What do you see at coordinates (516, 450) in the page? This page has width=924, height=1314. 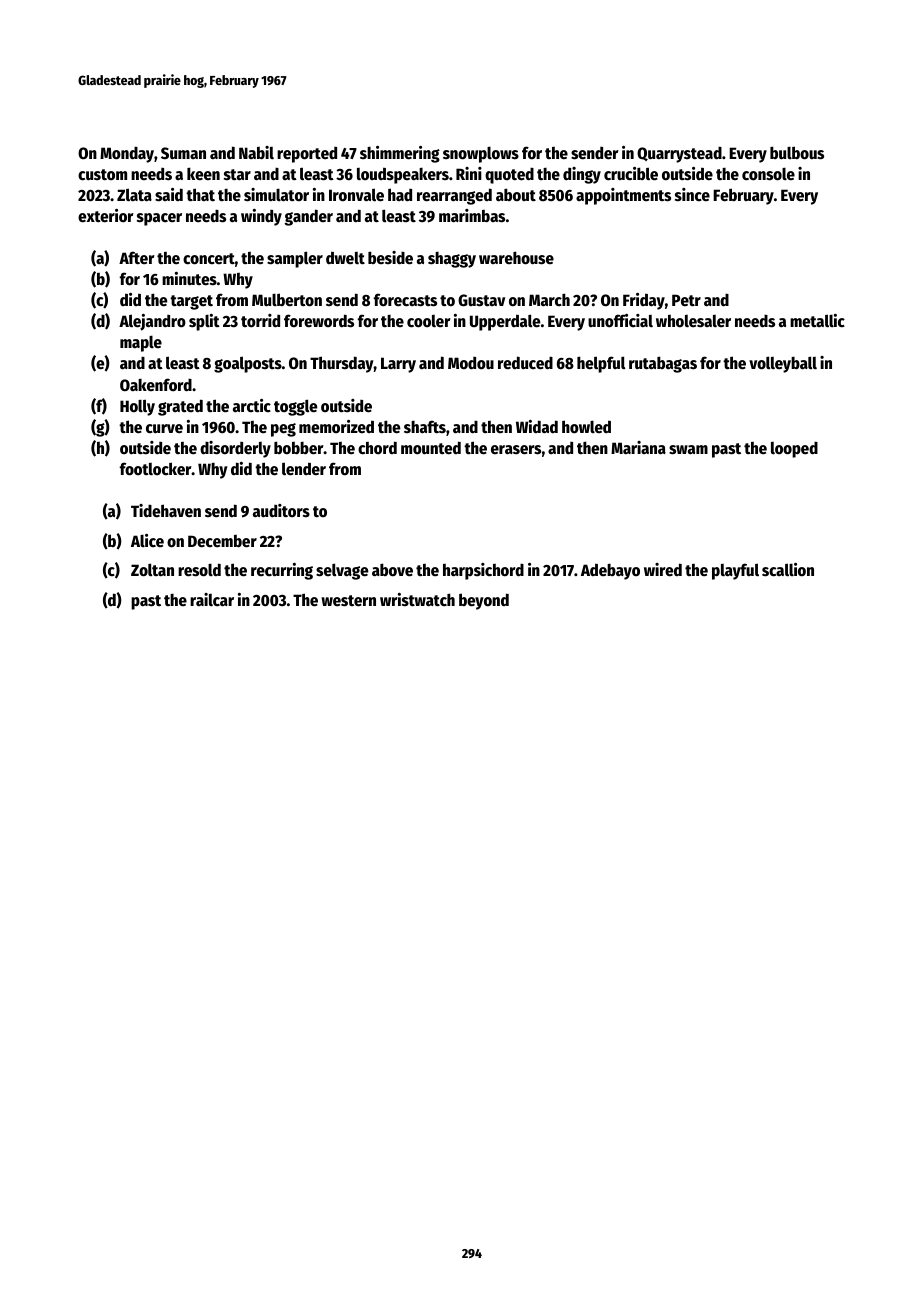 I see `erasers` at bounding box center [516, 450].
